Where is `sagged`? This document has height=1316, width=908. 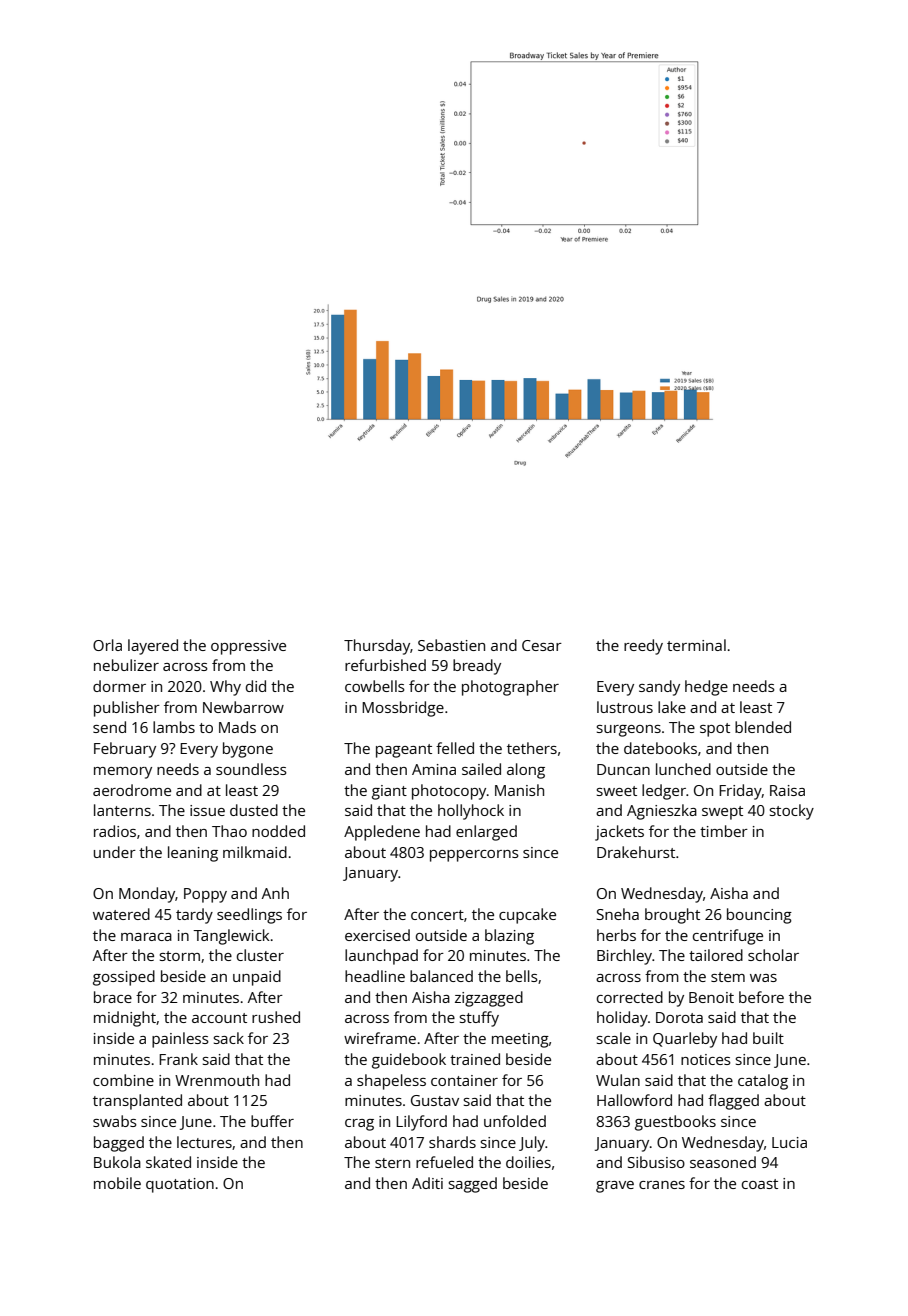 sagged is located at coordinates (472, 1185).
